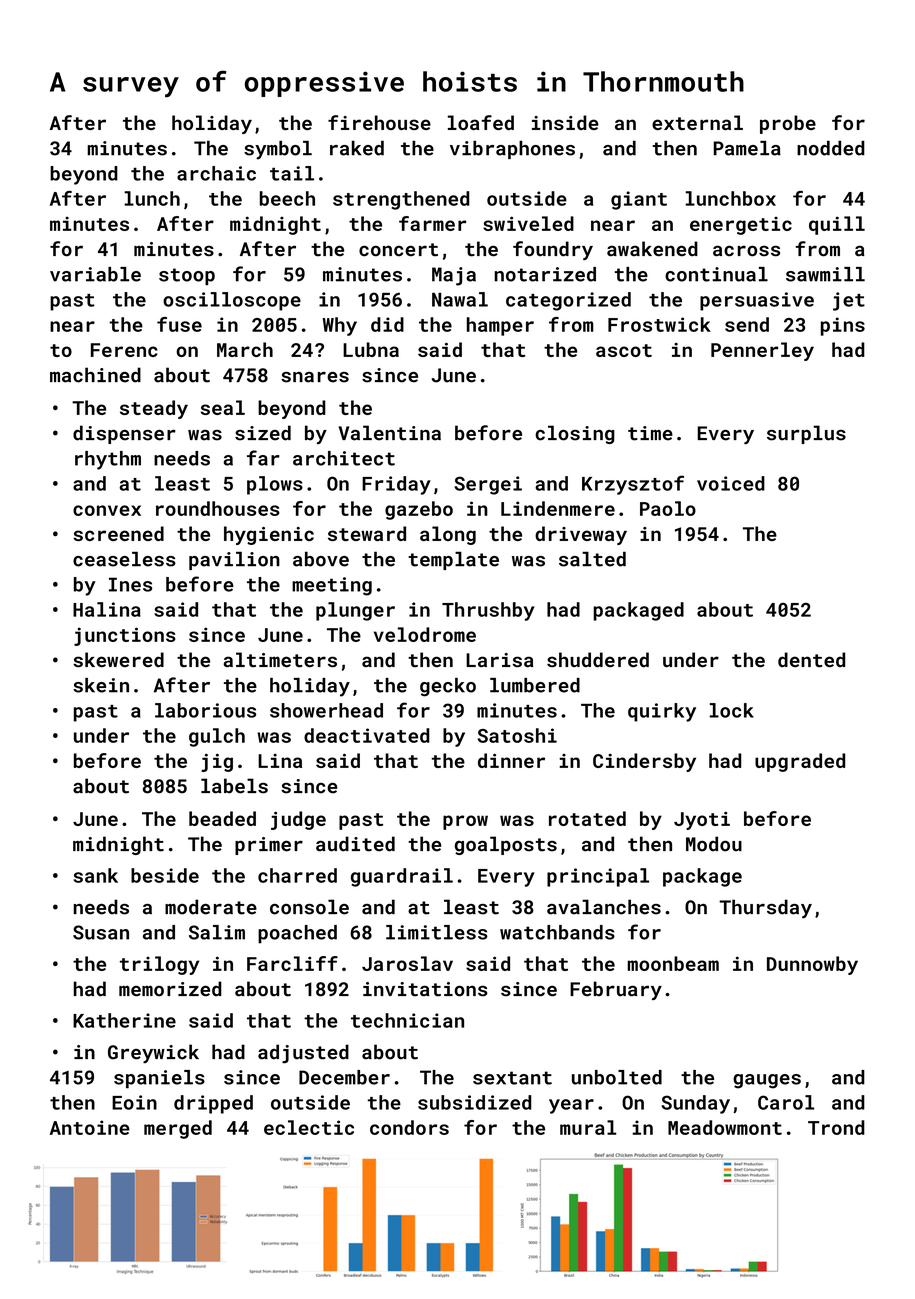  I want to click on laborious, so click(205, 710).
